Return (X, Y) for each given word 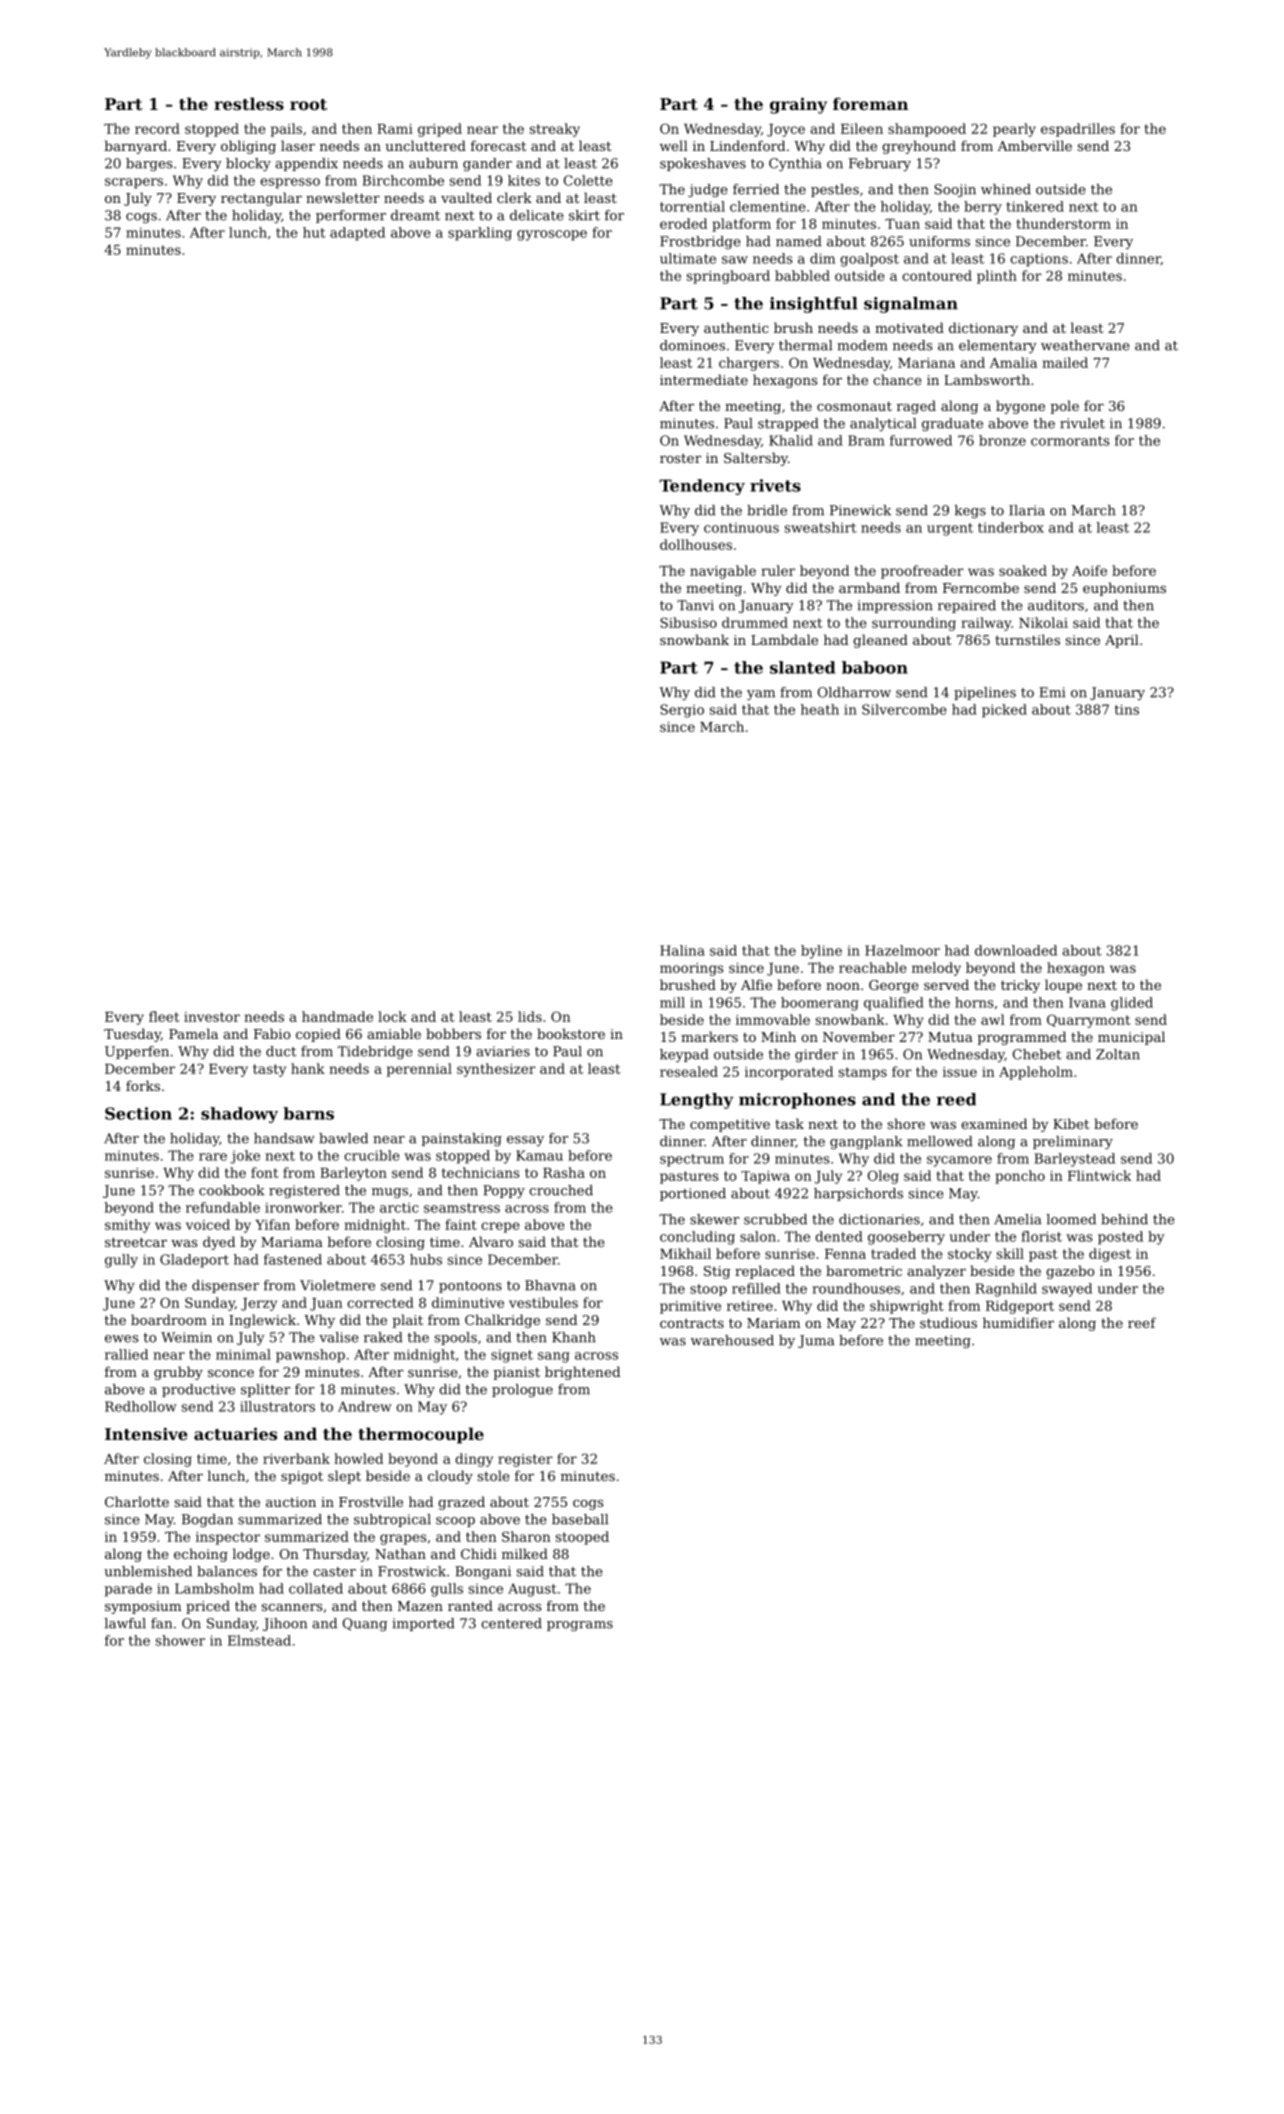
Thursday (335, 1555)
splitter (265, 1390)
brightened (582, 1373)
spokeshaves (703, 164)
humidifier (1018, 1322)
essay (525, 1141)
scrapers (134, 183)
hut (314, 232)
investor (212, 1017)
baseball (580, 1519)
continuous (741, 527)
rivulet (1082, 423)
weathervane (1085, 345)
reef (1142, 1322)
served (946, 984)
